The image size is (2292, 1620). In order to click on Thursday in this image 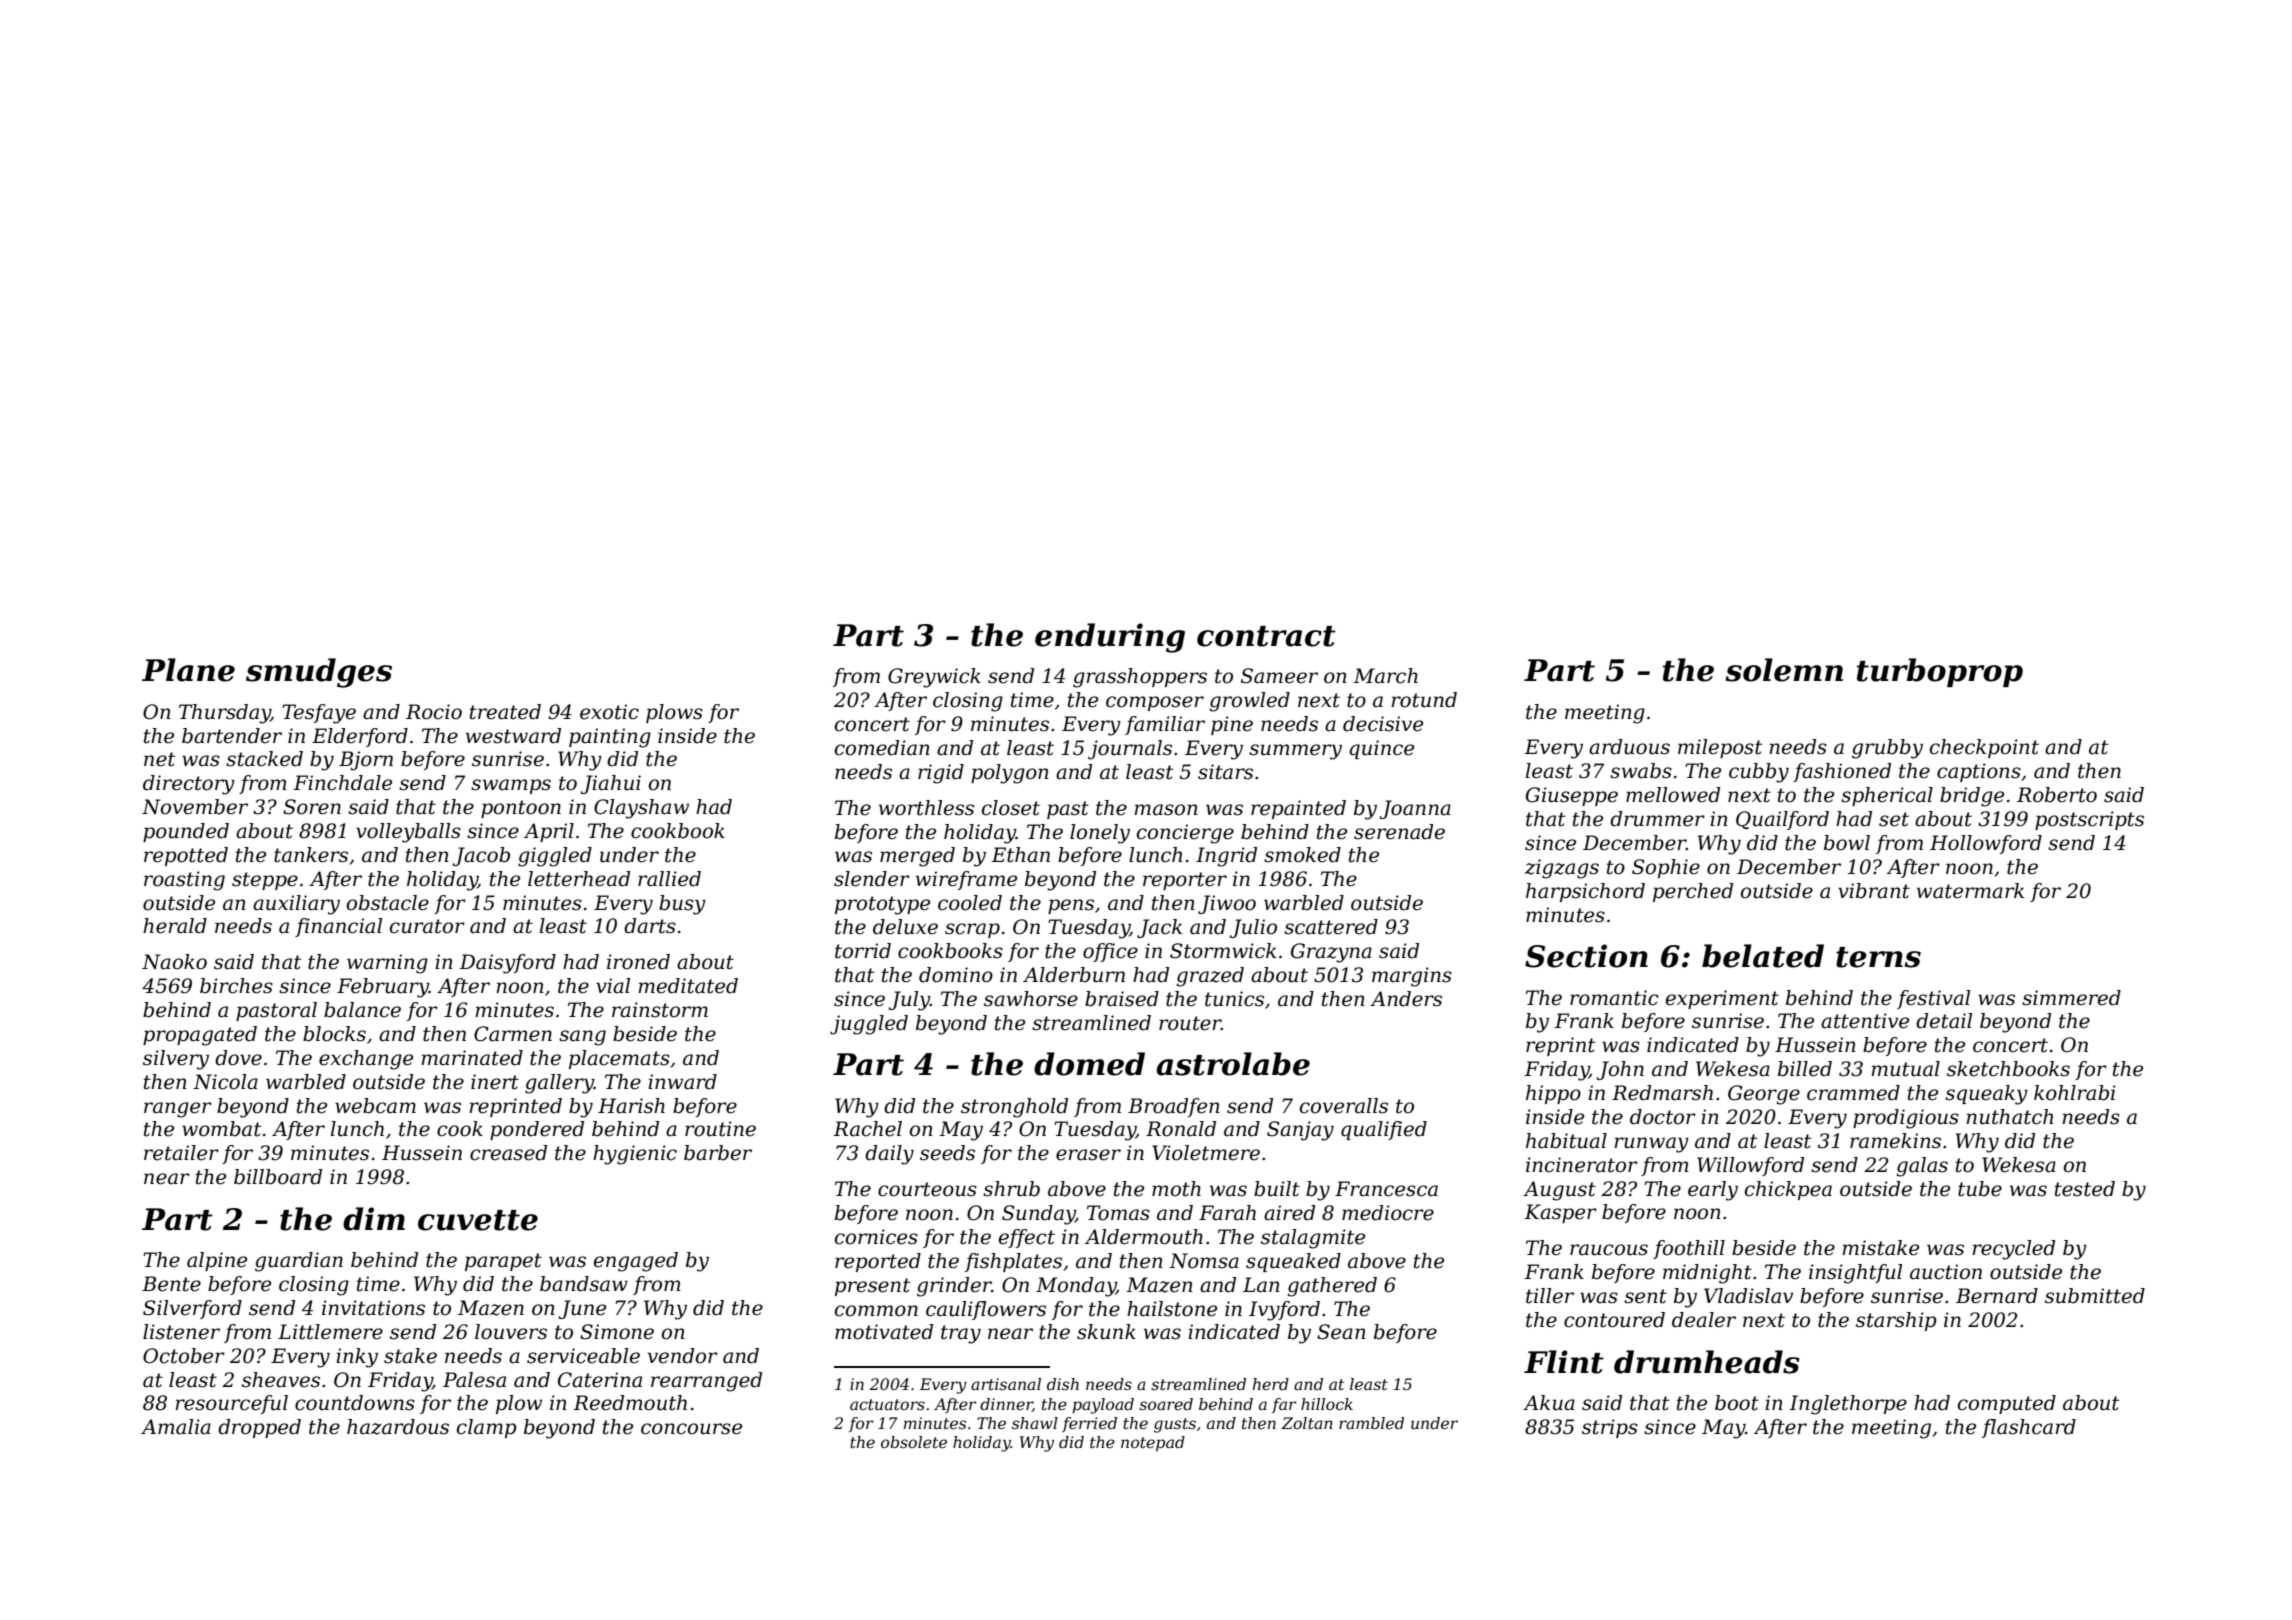, I will do `click(225, 714)`.
